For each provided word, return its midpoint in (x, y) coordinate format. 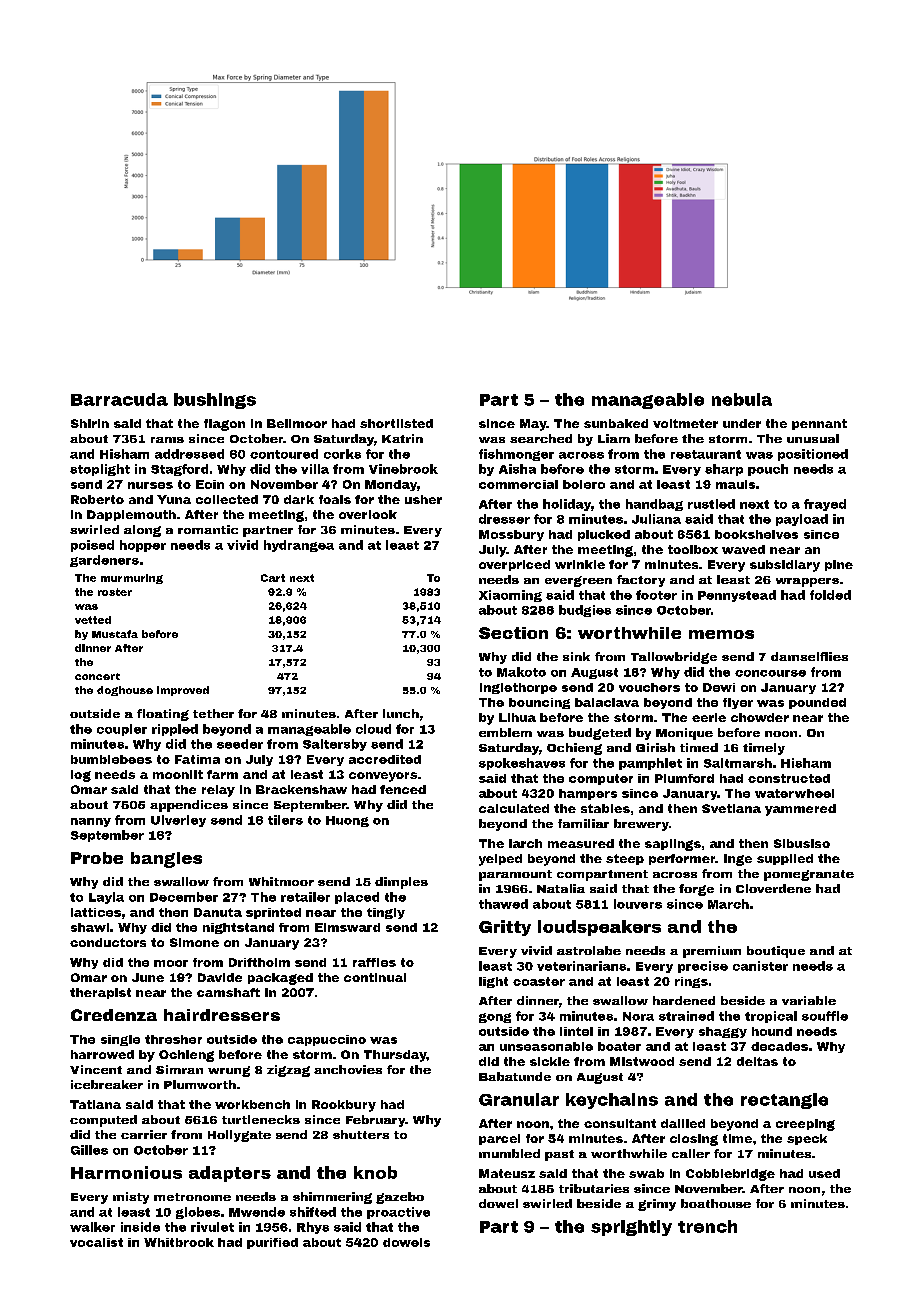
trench (707, 1226)
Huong (347, 821)
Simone (194, 942)
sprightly (631, 1228)
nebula (742, 399)
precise (703, 967)
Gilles (89, 1150)
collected (227, 499)
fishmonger (516, 455)
